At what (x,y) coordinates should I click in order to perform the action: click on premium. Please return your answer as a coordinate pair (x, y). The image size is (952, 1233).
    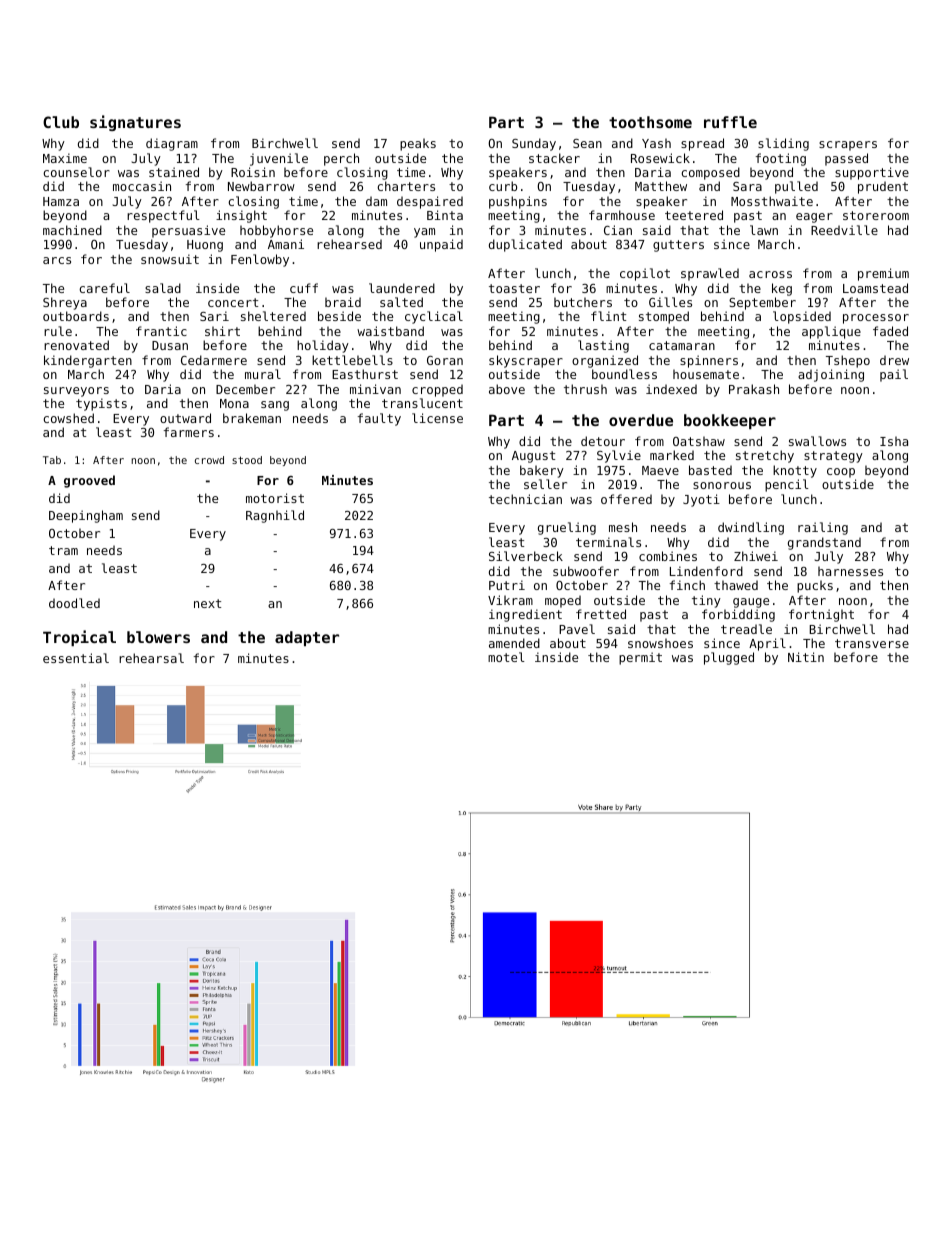
    Looking at the image, I should click on (883, 274).
